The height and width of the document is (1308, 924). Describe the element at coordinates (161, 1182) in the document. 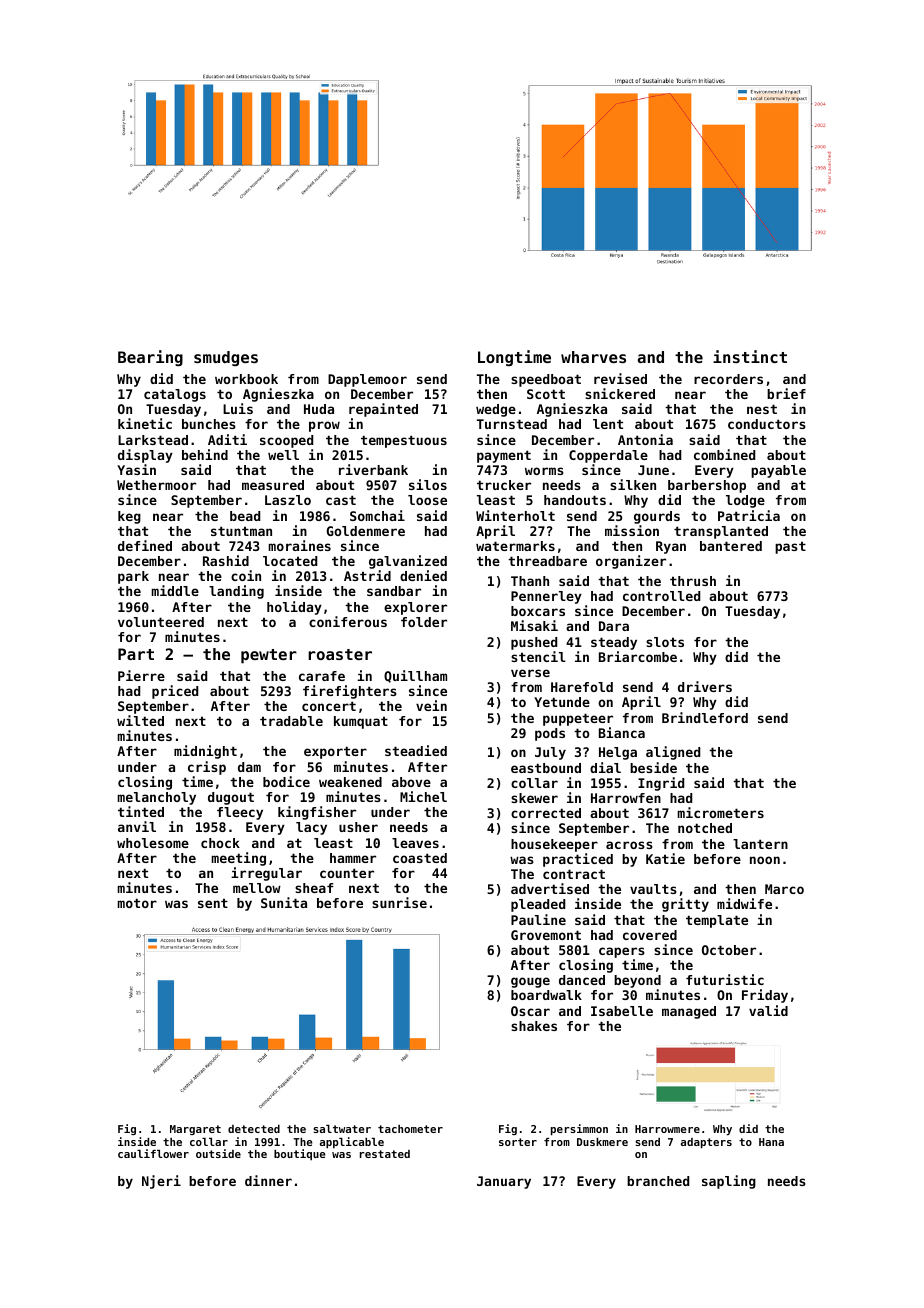

I see `Njeri` at that location.
